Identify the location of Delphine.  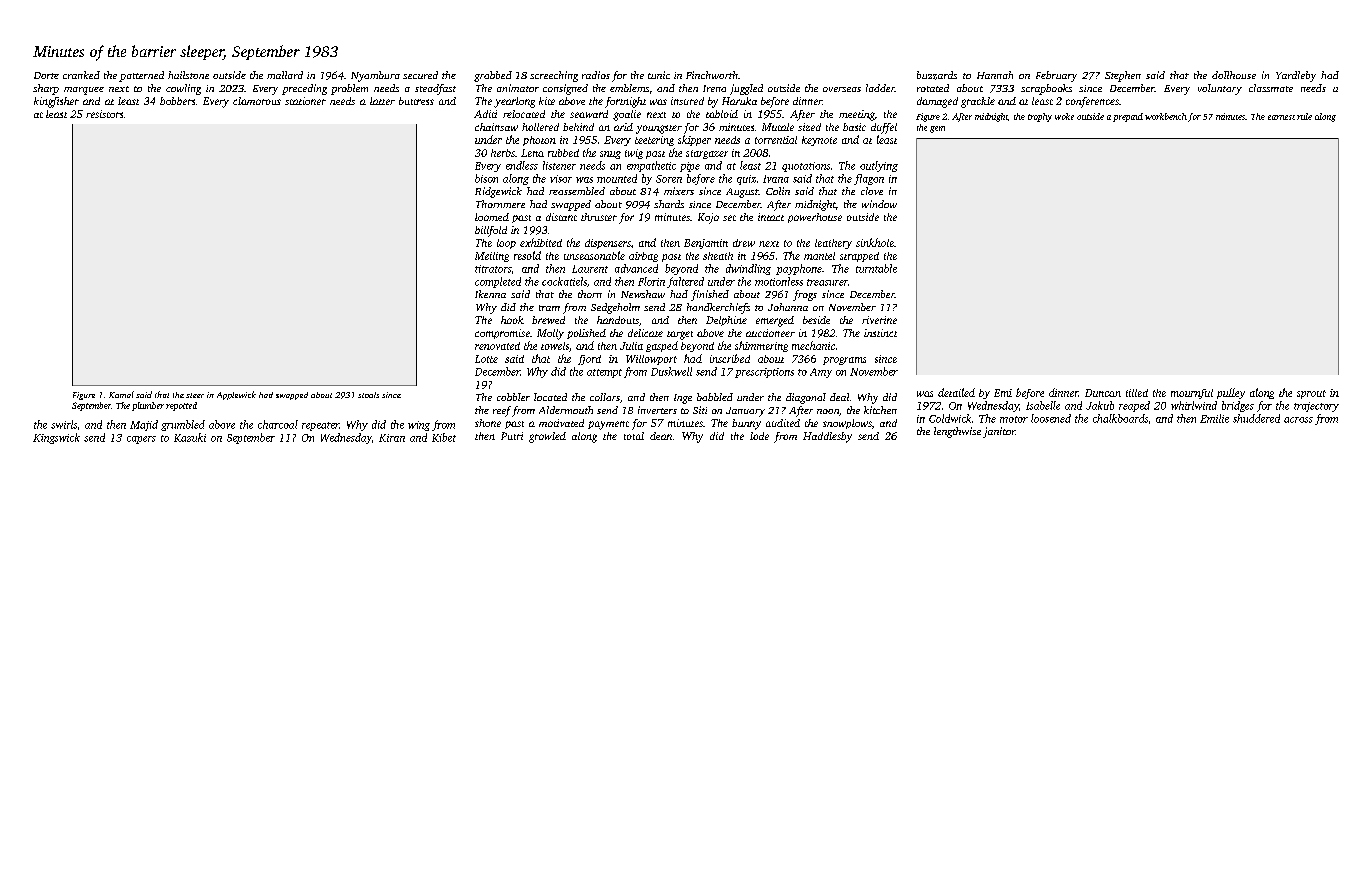
(726, 321).
